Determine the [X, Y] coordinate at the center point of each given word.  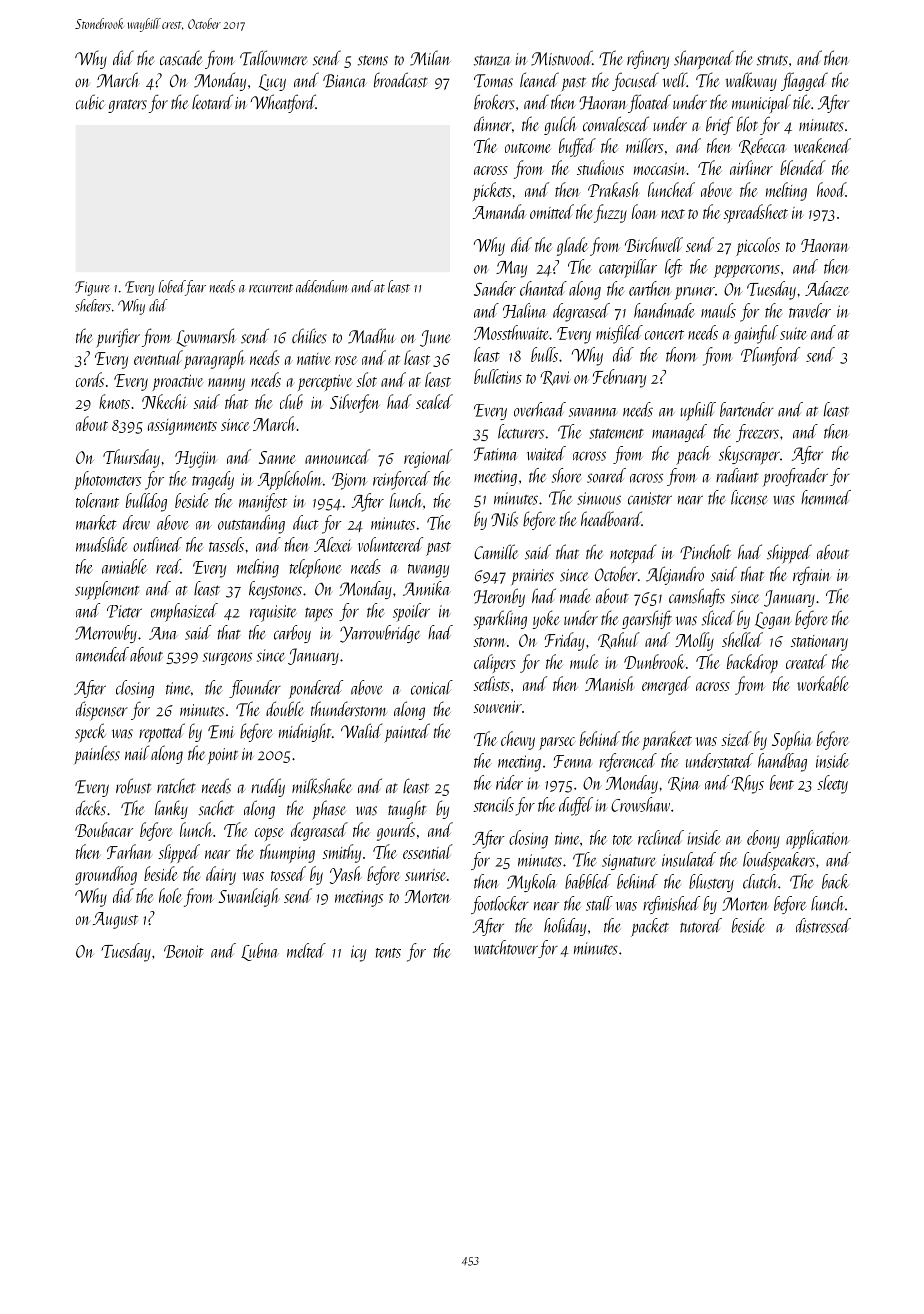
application [817, 839]
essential [428, 851]
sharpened [704, 59]
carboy [292, 634]
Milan [430, 58]
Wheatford [283, 103]
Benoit [184, 951]
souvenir [497, 707]
